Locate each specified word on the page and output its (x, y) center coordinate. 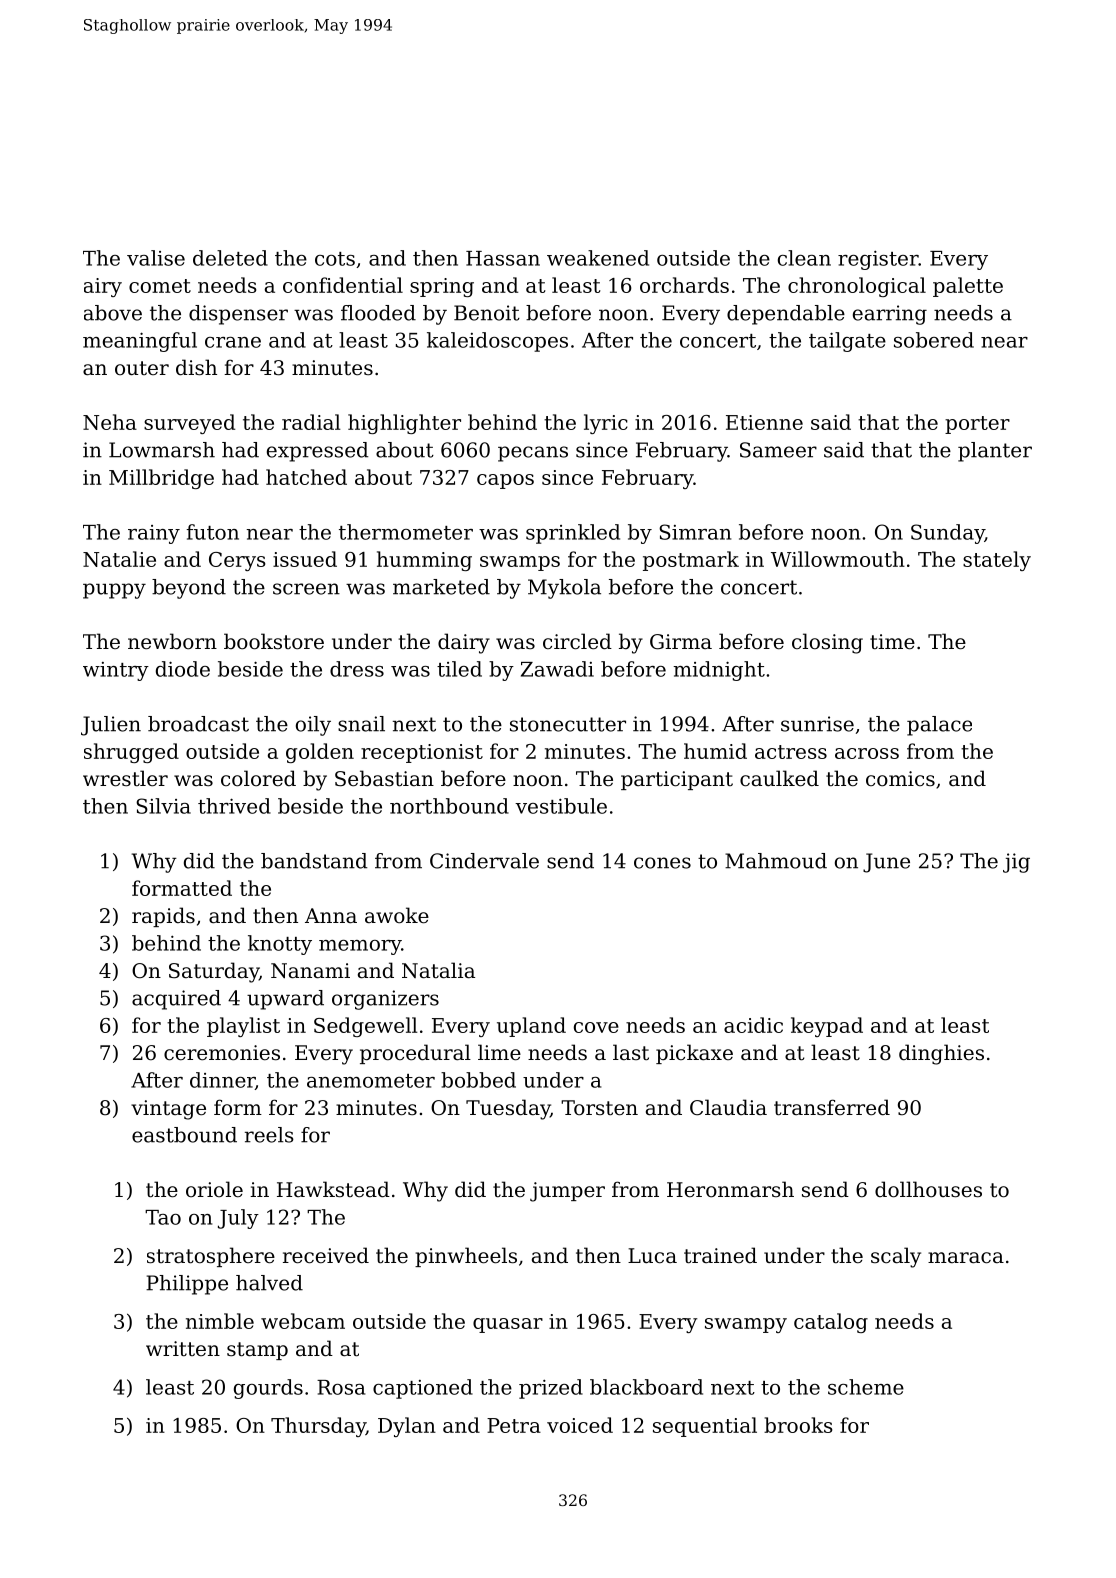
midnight (719, 671)
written (183, 1348)
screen (306, 589)
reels (269, 1135)
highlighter (404, 424)
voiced (580, 1425)
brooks (798, 1425)
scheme (866, 1387)
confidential (343, 285)
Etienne (764, 422)
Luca (652, 1256)
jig (1016, 863)
